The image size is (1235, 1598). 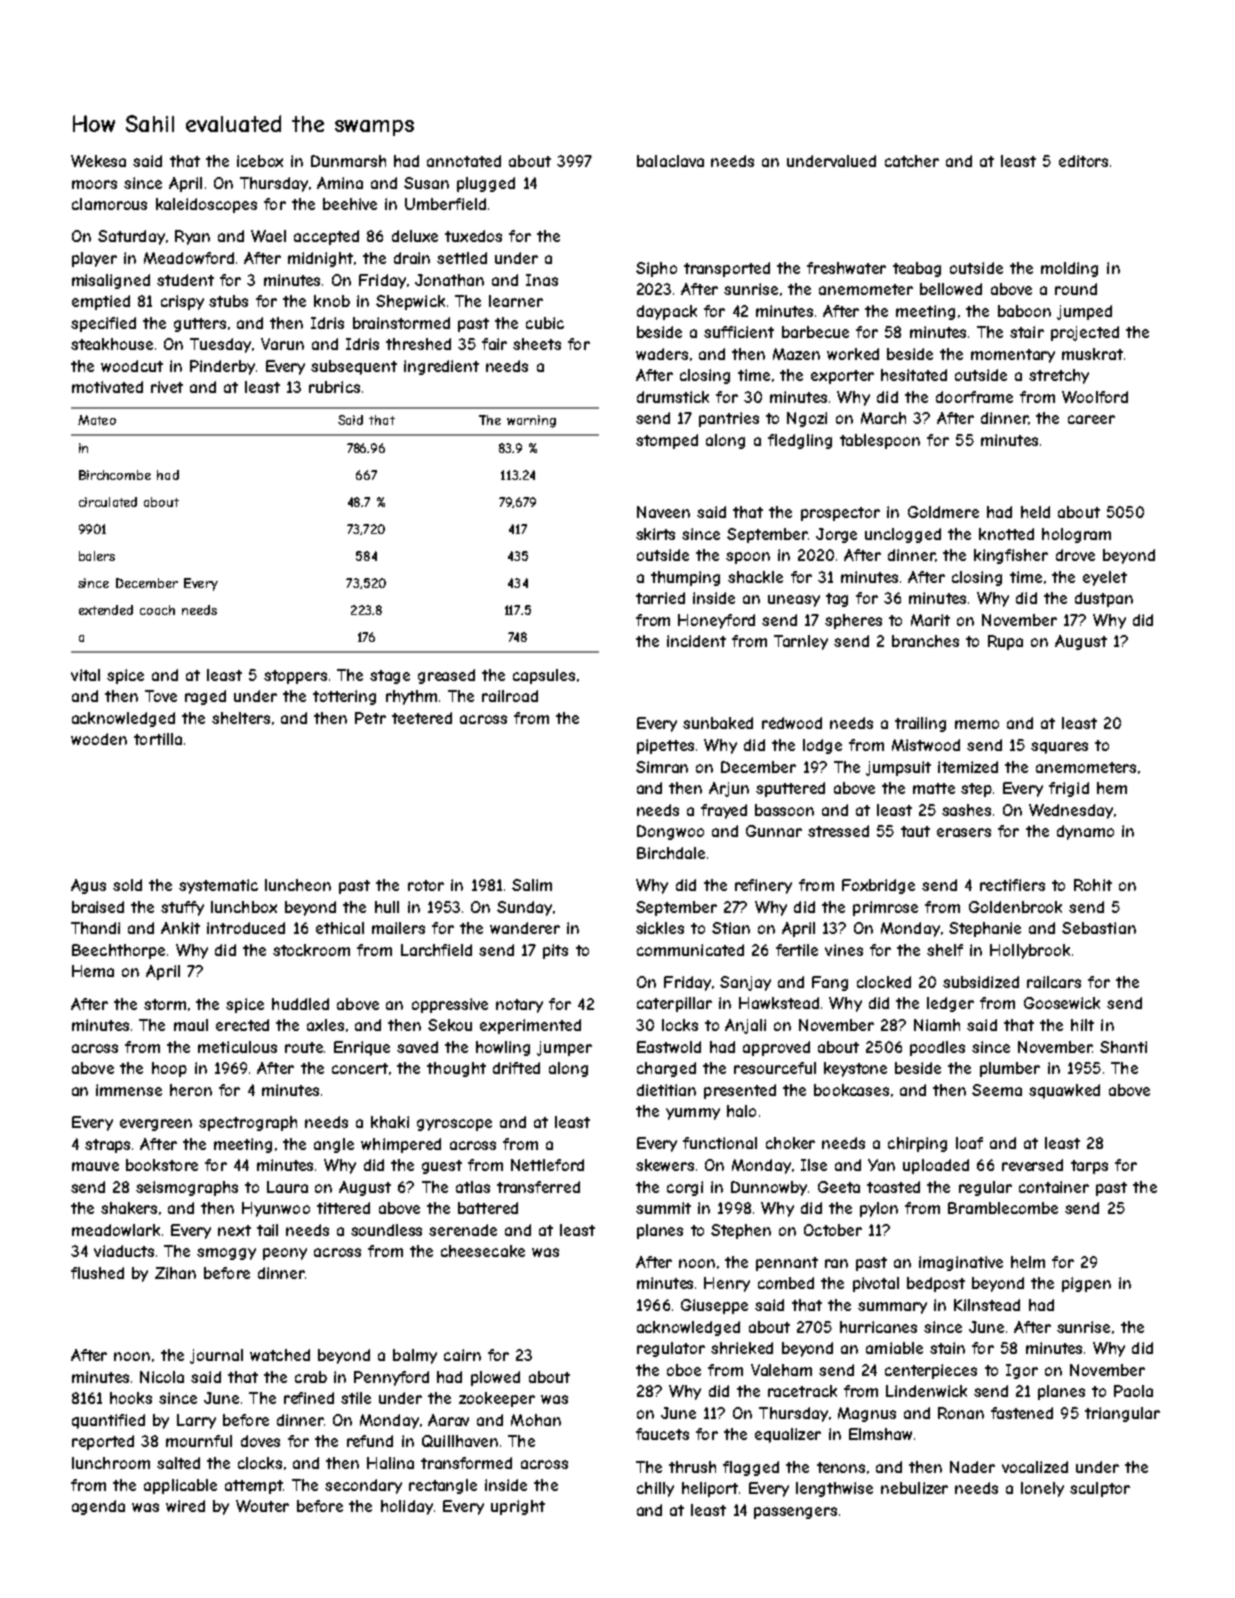 What do you see at coordinates (884, 982) in the document?
I see `clocked` at bounding box center [884, 982].
